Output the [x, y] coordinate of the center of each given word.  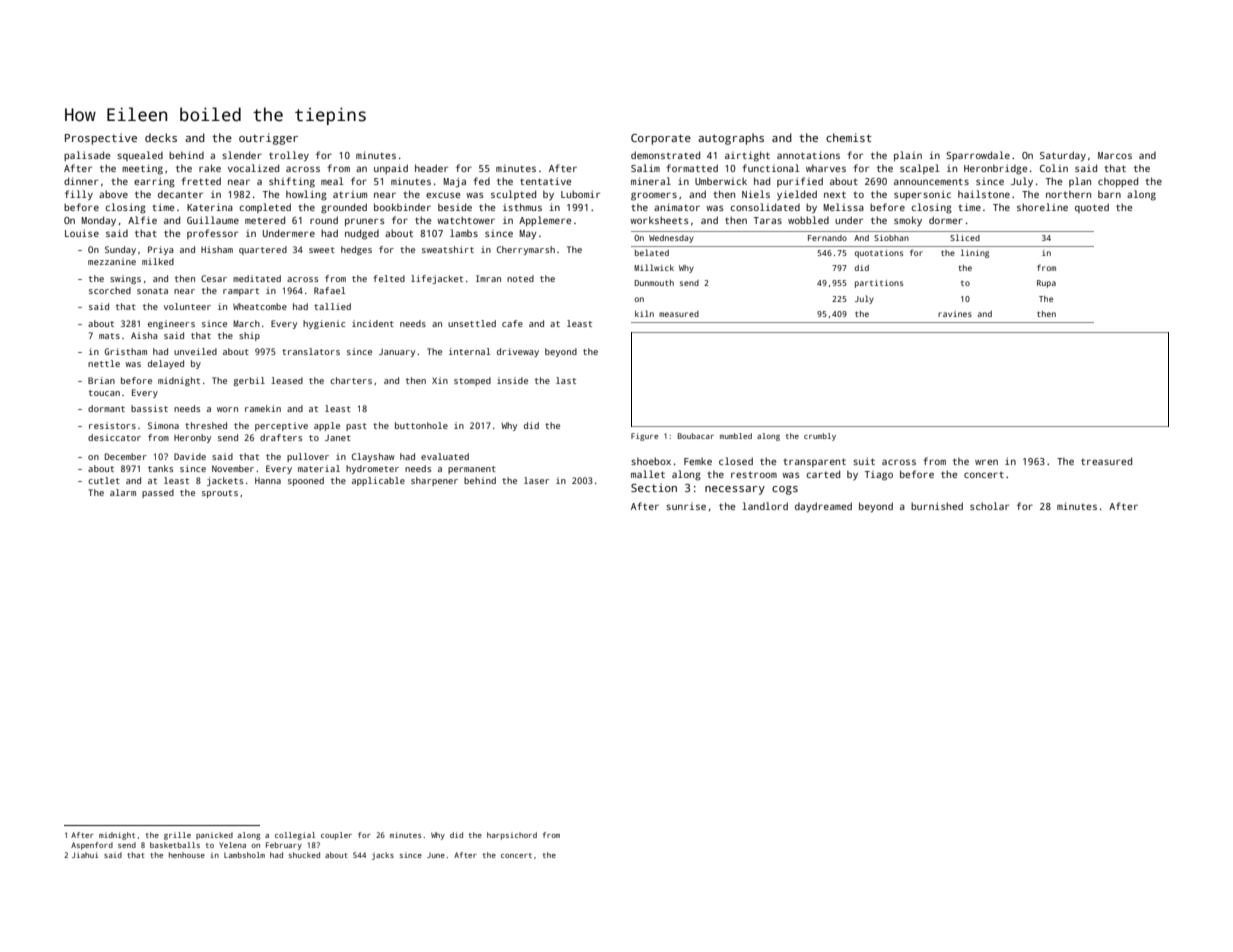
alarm [123, 492]
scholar [989, 506]
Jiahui [85, 855]
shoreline [1042, 207]
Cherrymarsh [526, 250]
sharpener [434, 481]
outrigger [268, 139]
